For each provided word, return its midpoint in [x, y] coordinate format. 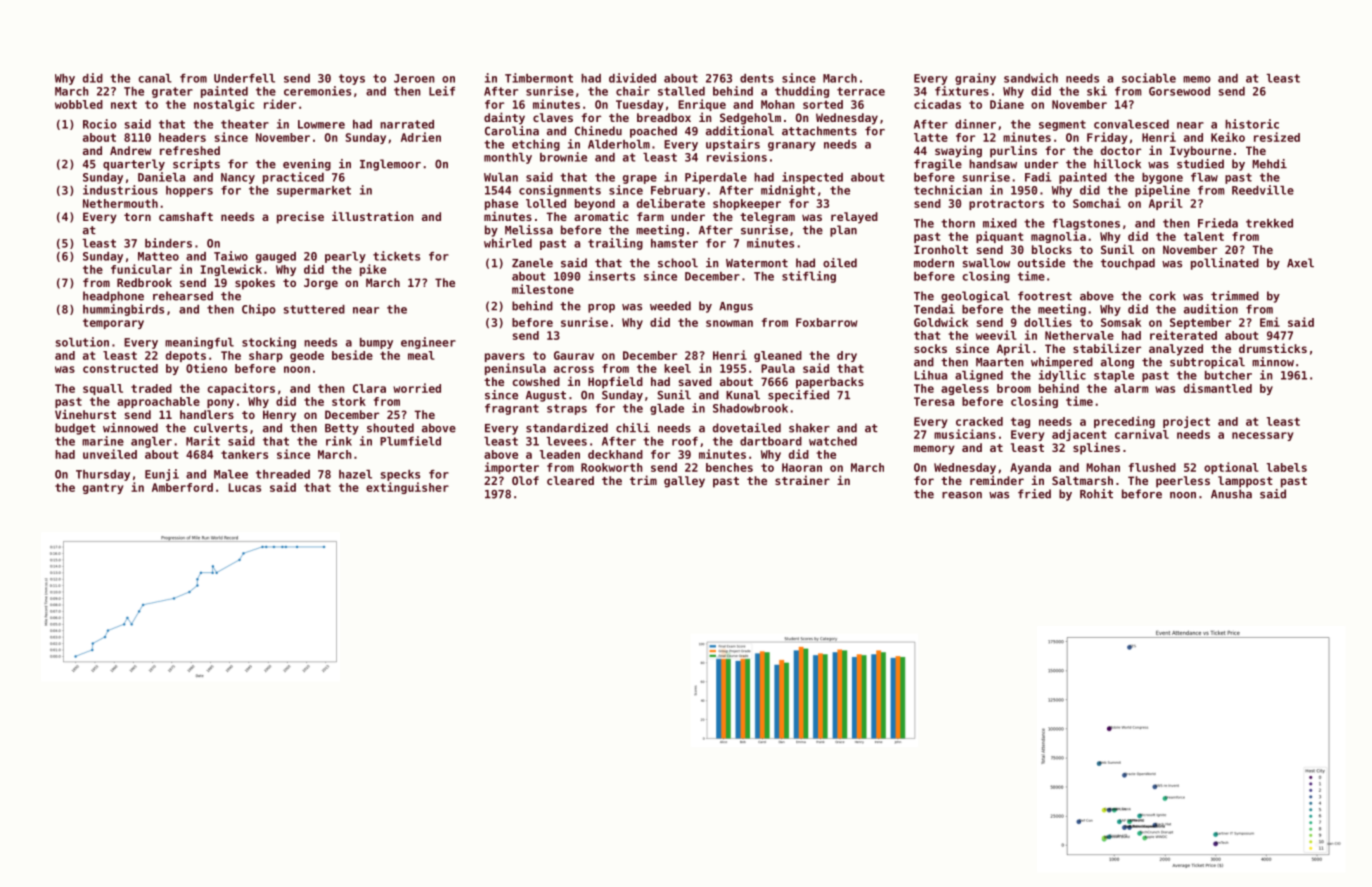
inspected [812, 178]
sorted [823, 104]
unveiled [110, 454]
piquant [999, 237]
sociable [1149, 78]
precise [300, 217]
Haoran [802, 467]
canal [155, 78]
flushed [1152, 467]
